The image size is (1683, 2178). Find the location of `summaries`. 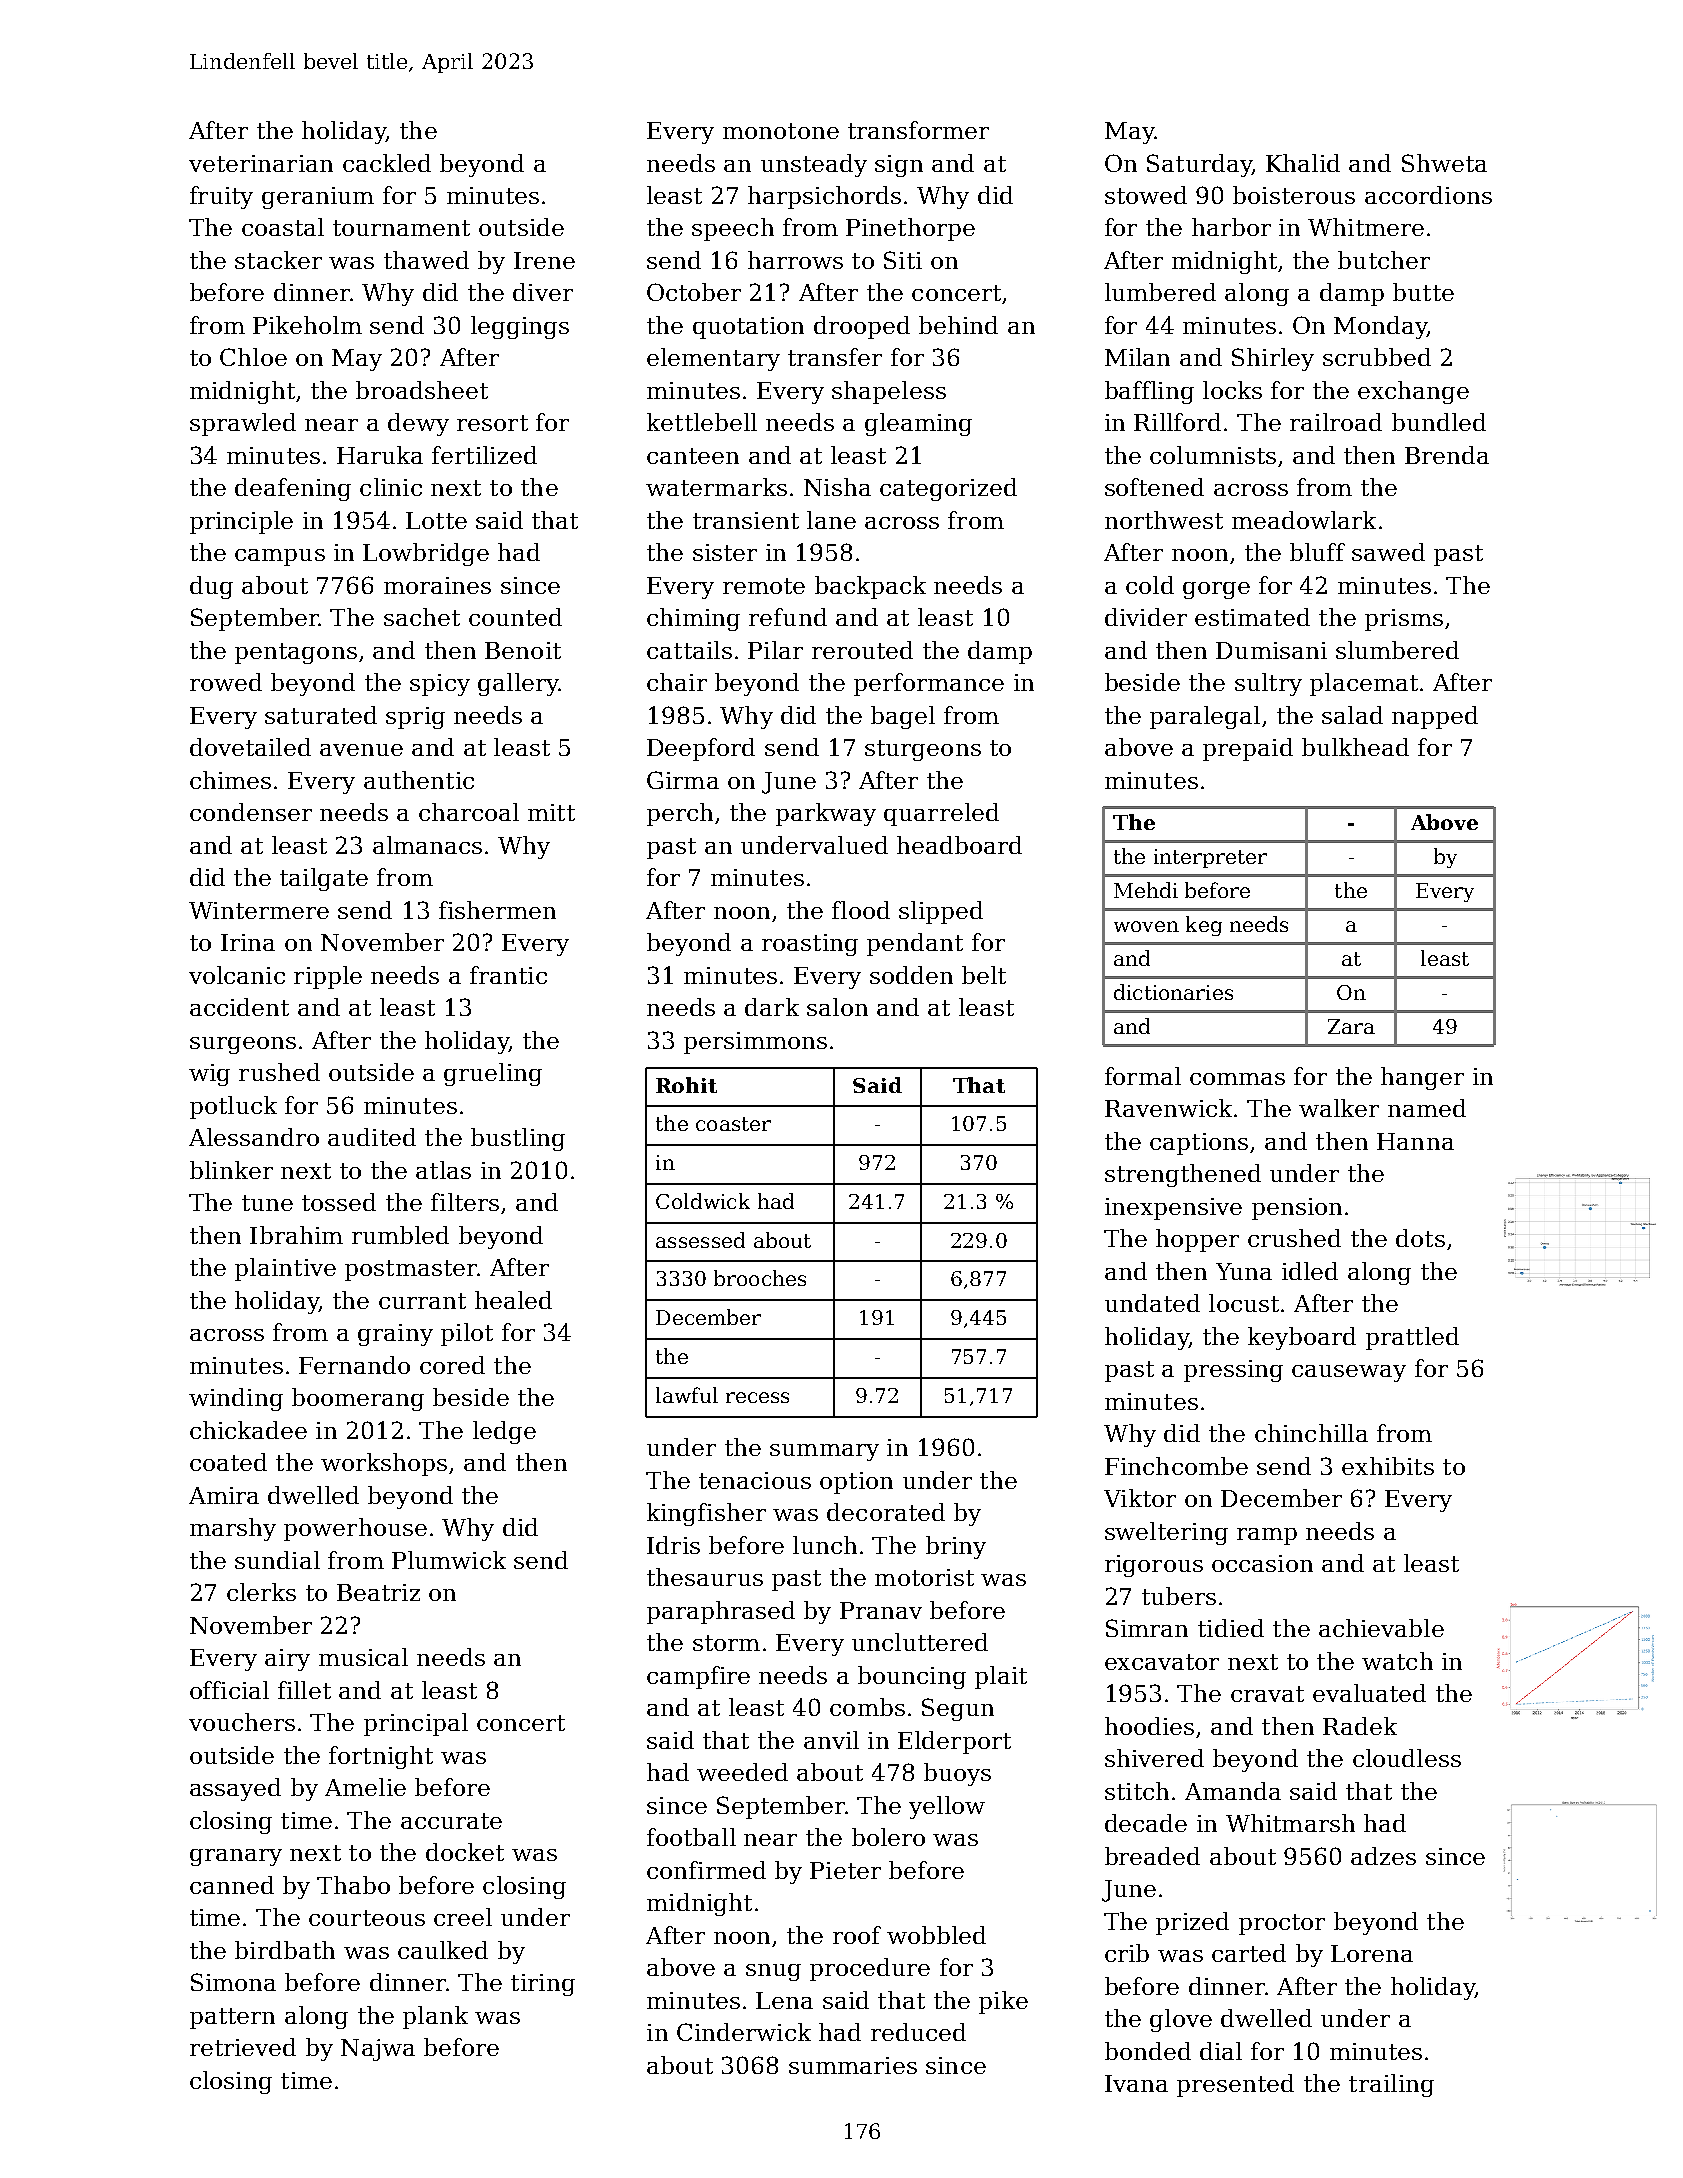

summaries is located at coordinates (853, 2065).
